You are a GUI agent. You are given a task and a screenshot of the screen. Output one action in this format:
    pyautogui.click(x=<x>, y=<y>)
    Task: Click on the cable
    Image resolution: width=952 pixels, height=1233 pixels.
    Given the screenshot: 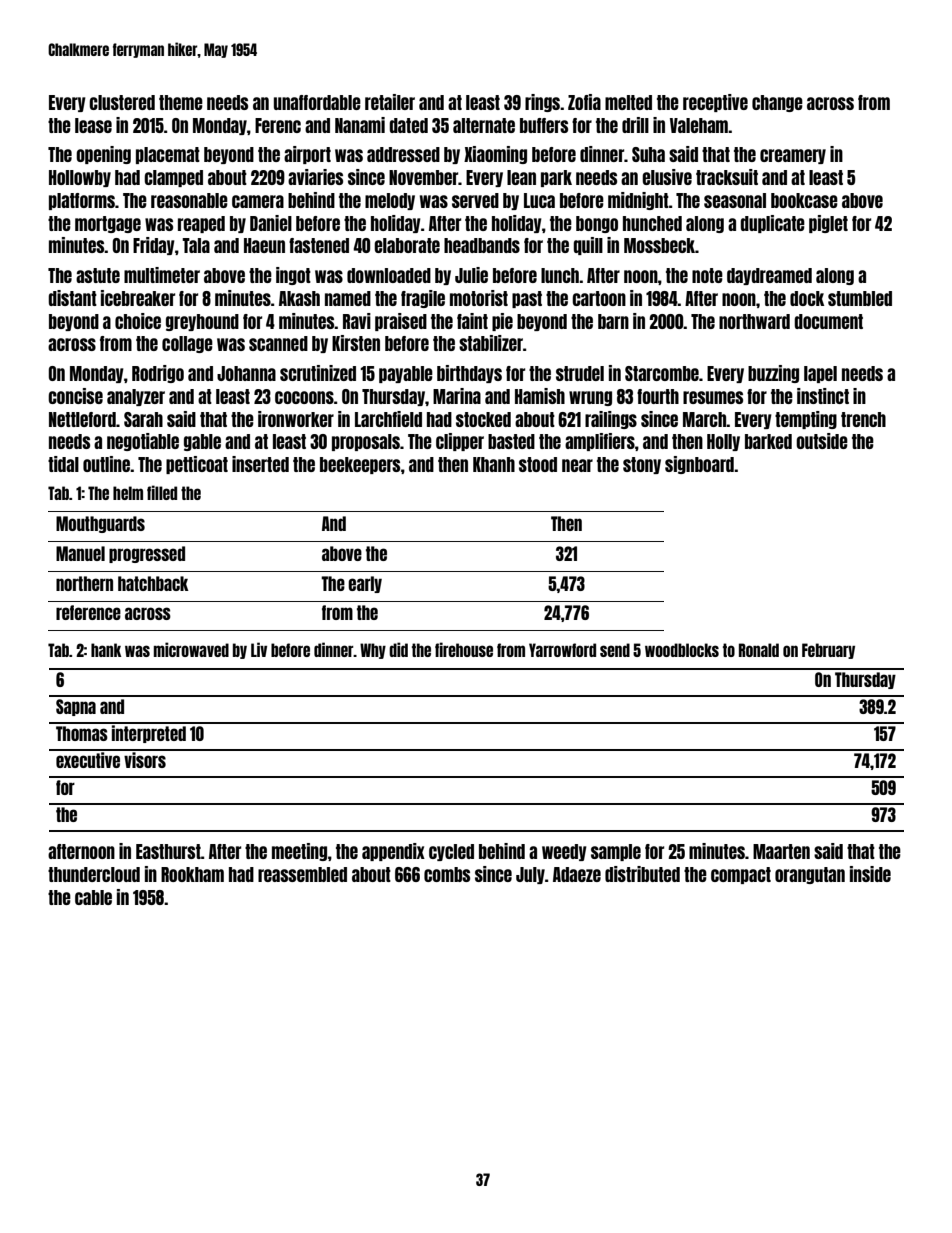 What is the action you would take?
    pyautogui.click(x=93, y=897)
